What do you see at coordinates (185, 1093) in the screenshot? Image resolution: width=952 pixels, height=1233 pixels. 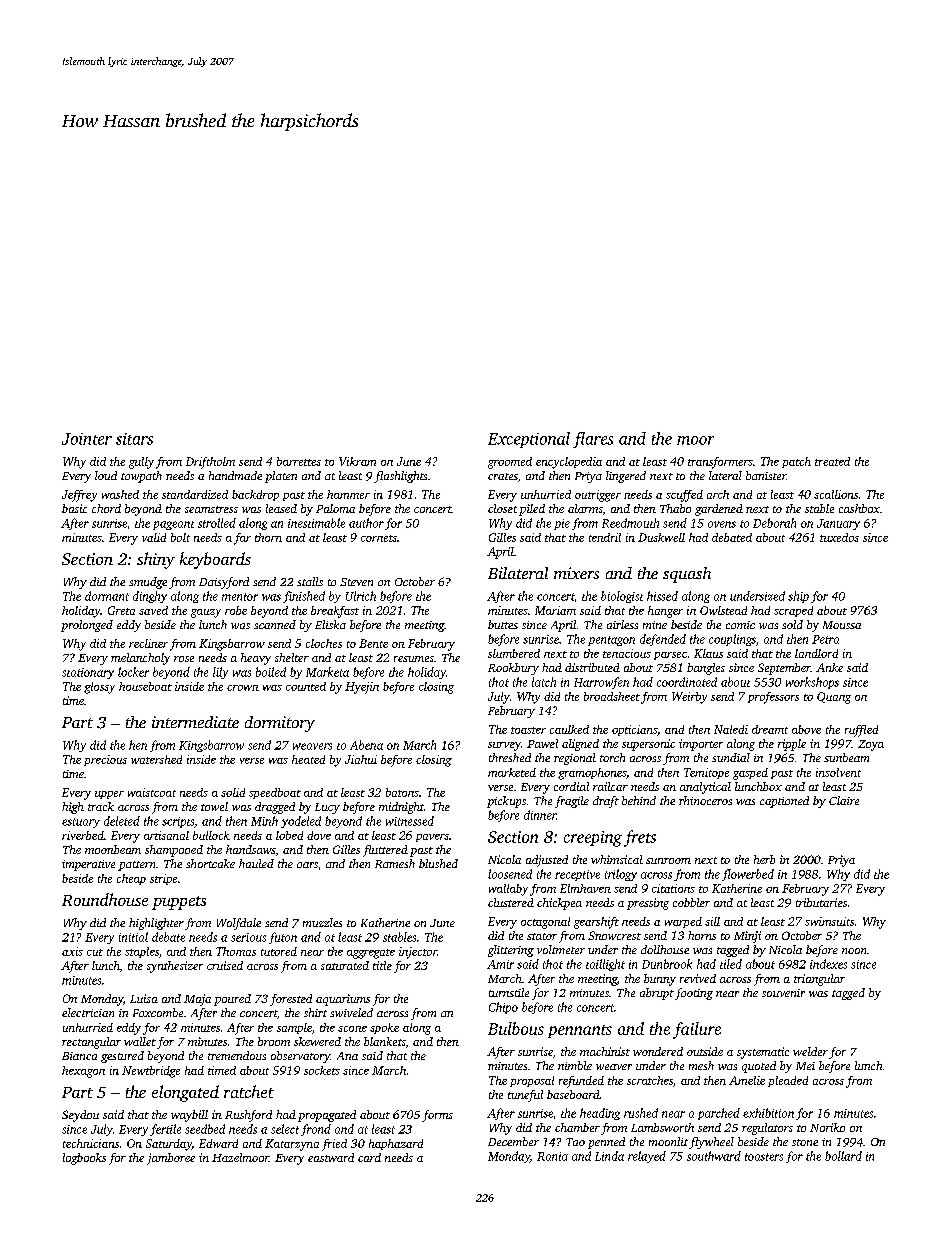 I see `elongated` at bounding box center [185, 1093].
